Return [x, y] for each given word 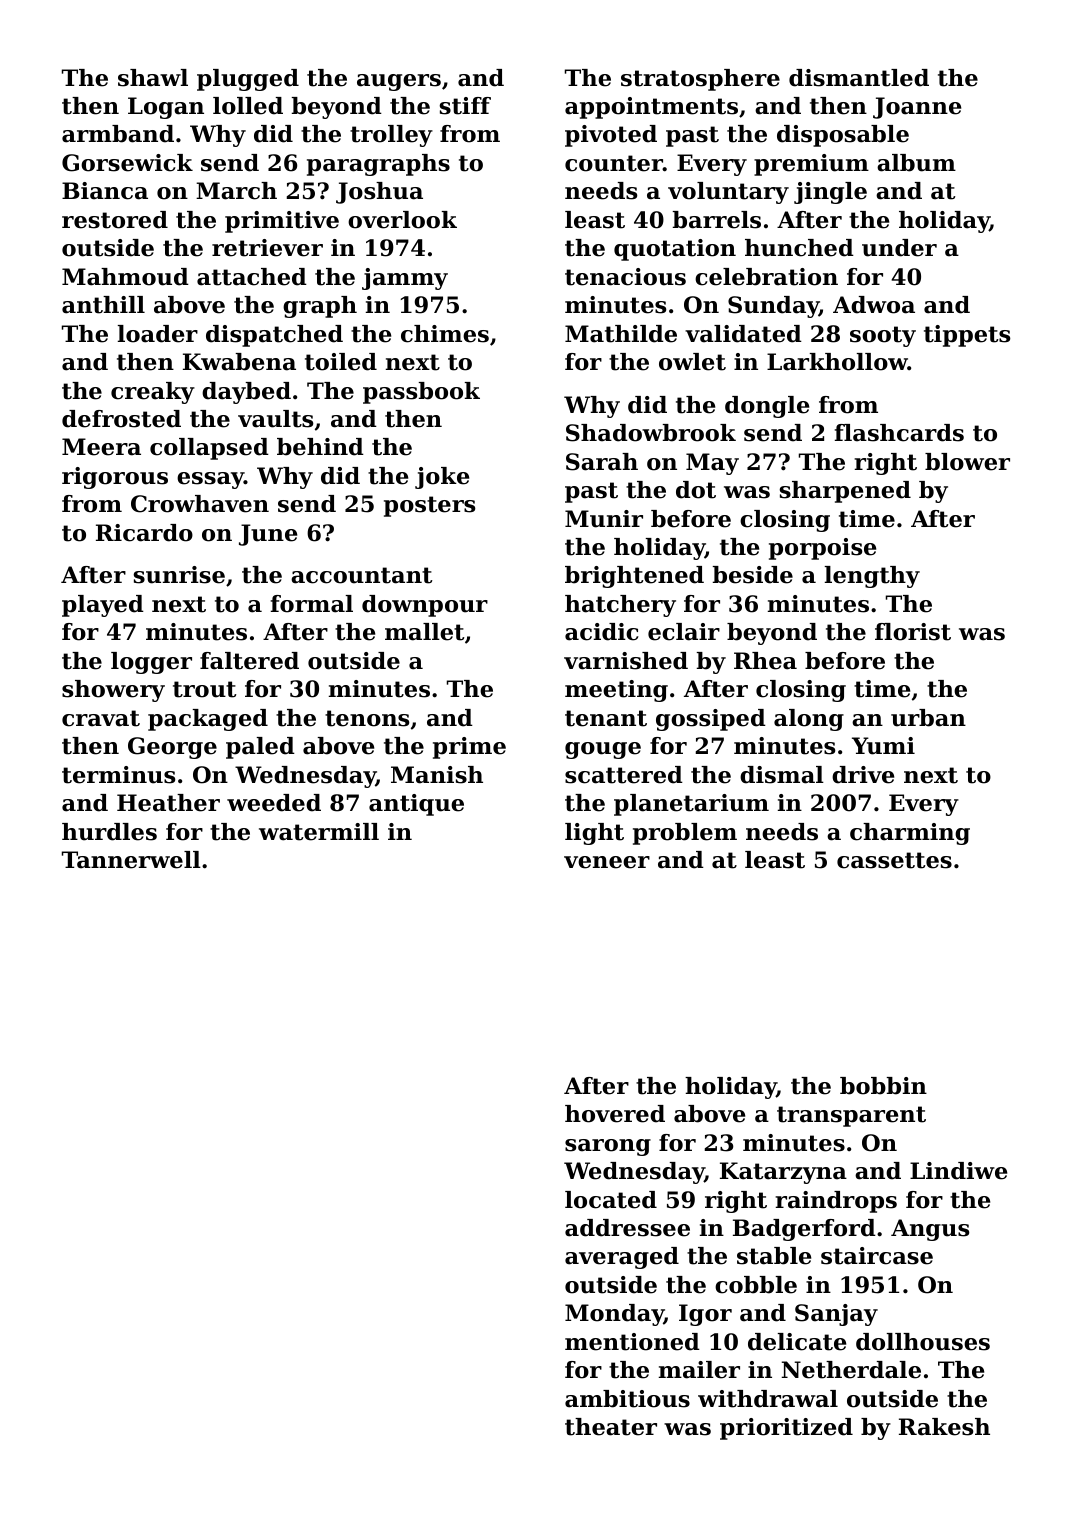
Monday [614, 1315]
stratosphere [700, 80]
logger [151, 663]
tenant [606, 718]
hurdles [109, 832]
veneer [607, 862]
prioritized [786, 1429]
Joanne [917, 108]
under [899, 248]
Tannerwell [131, 860]
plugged [248, 80]
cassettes [894, 860]
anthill [103, 305]
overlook [402, 220]
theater [611, 1427]
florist [913, 632]
